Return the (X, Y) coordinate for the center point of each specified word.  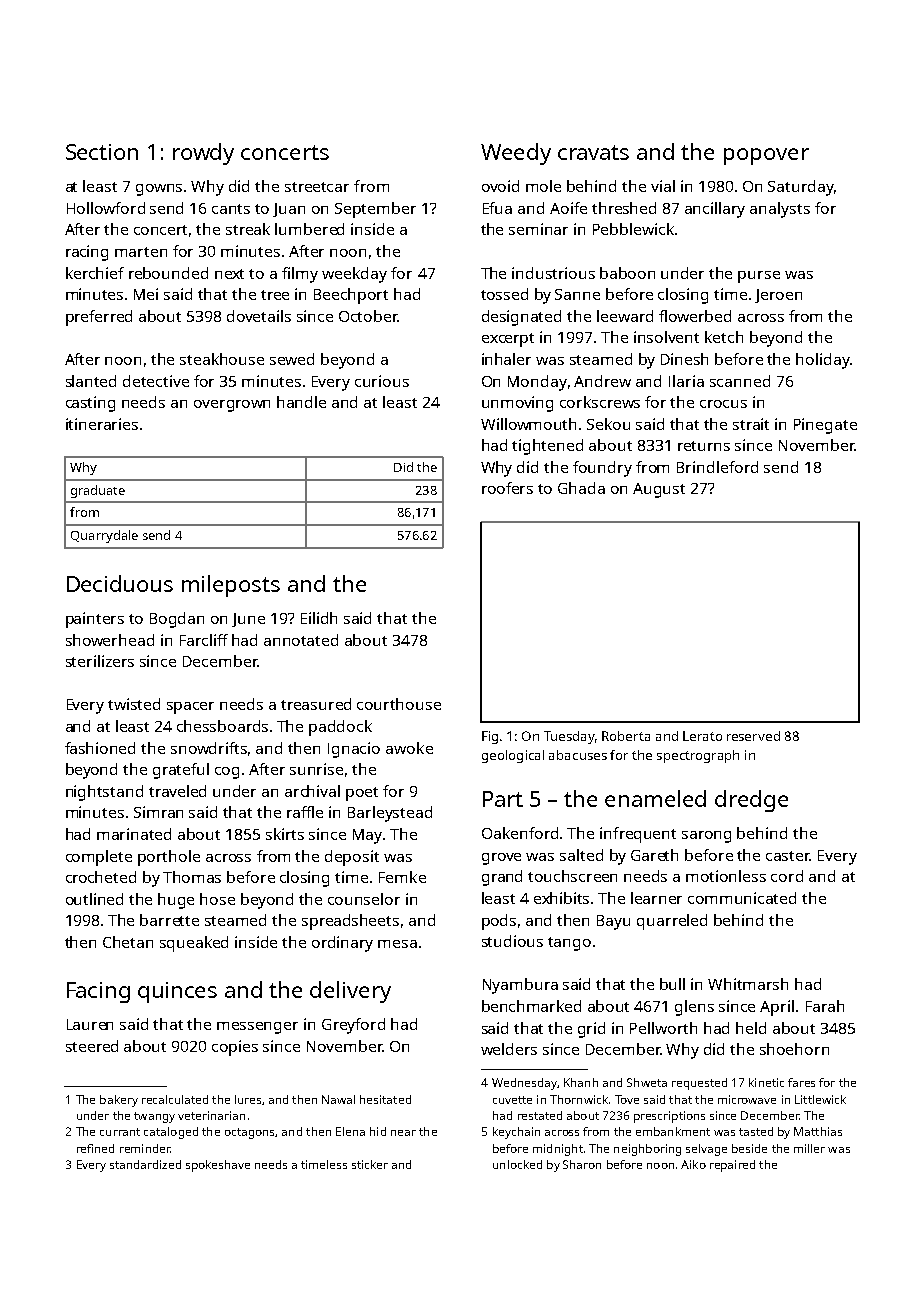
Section (102, 152)
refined (95, 1148)
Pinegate (825, 426)
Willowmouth (528, 424)
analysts (780, 210)
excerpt (508, 340)
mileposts (231, 586)
